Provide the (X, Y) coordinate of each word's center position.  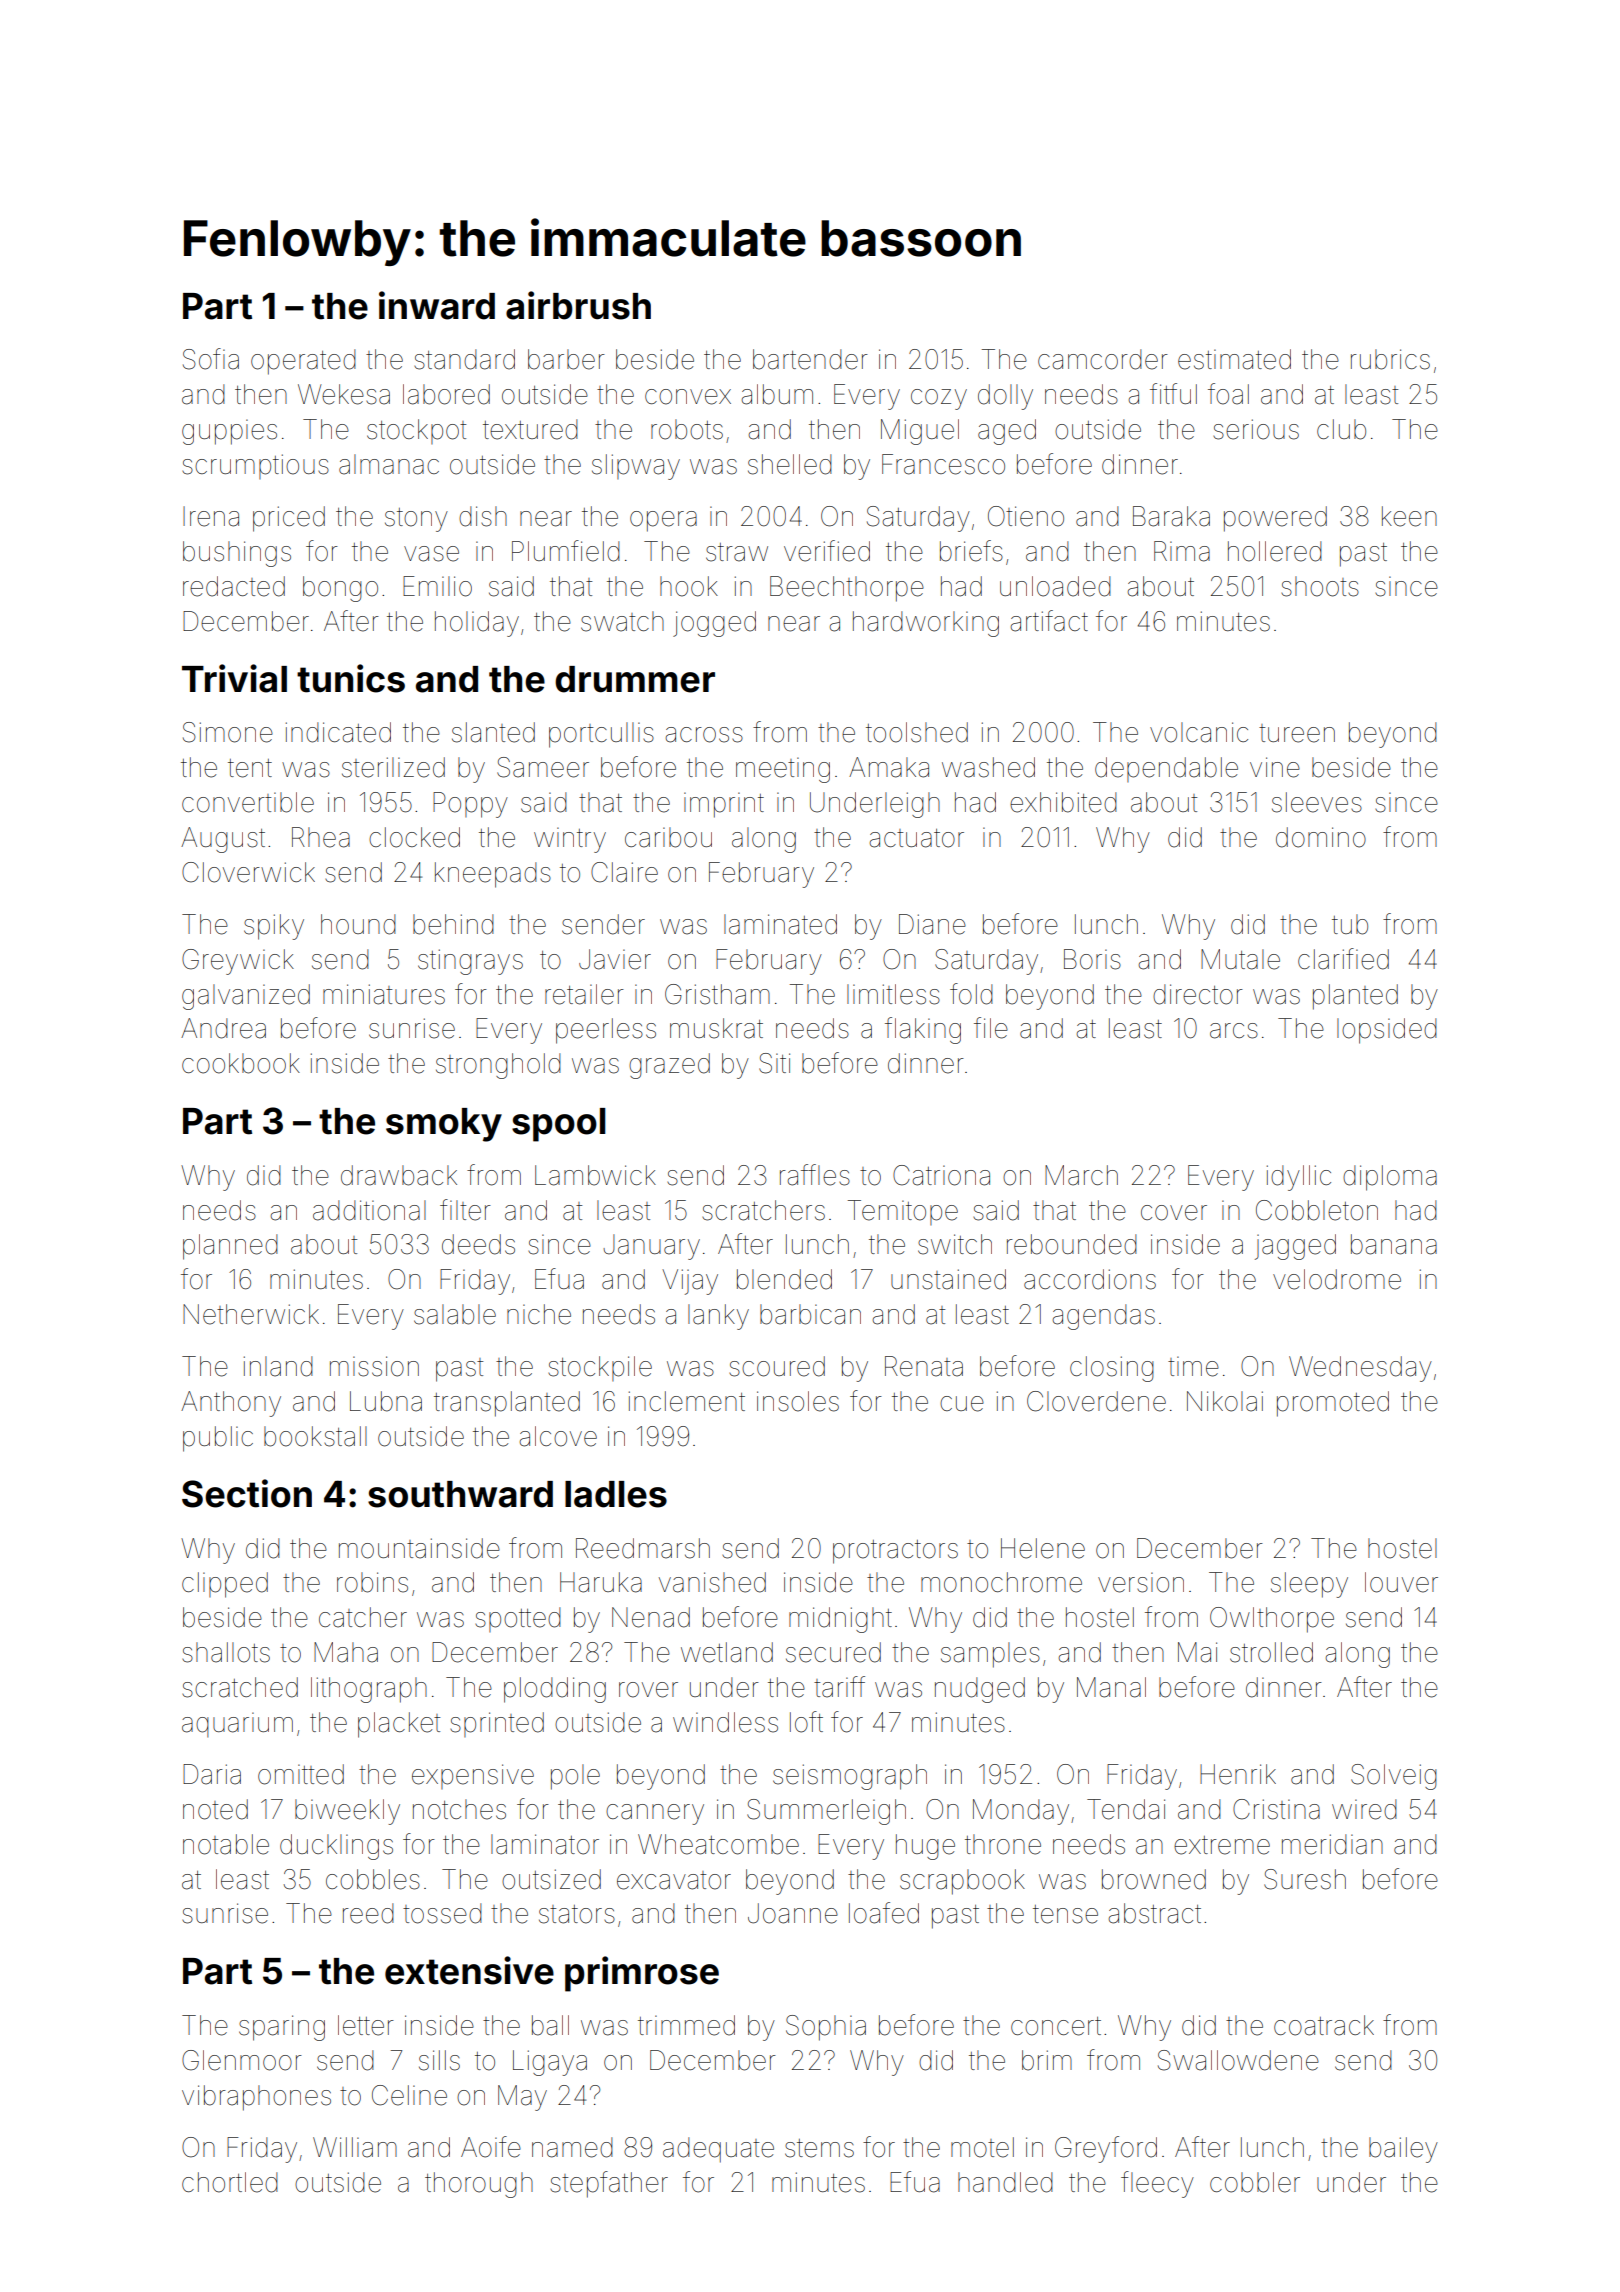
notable (226, 1844)
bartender (810, 359)
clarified (1343, 959)
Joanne (793, 1913)
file (991, 1028)
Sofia (211, 359)
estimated (1234, 359)
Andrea (223, 1028)
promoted (1333, 1404)
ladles (616, 1494)
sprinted (497, 1724)
